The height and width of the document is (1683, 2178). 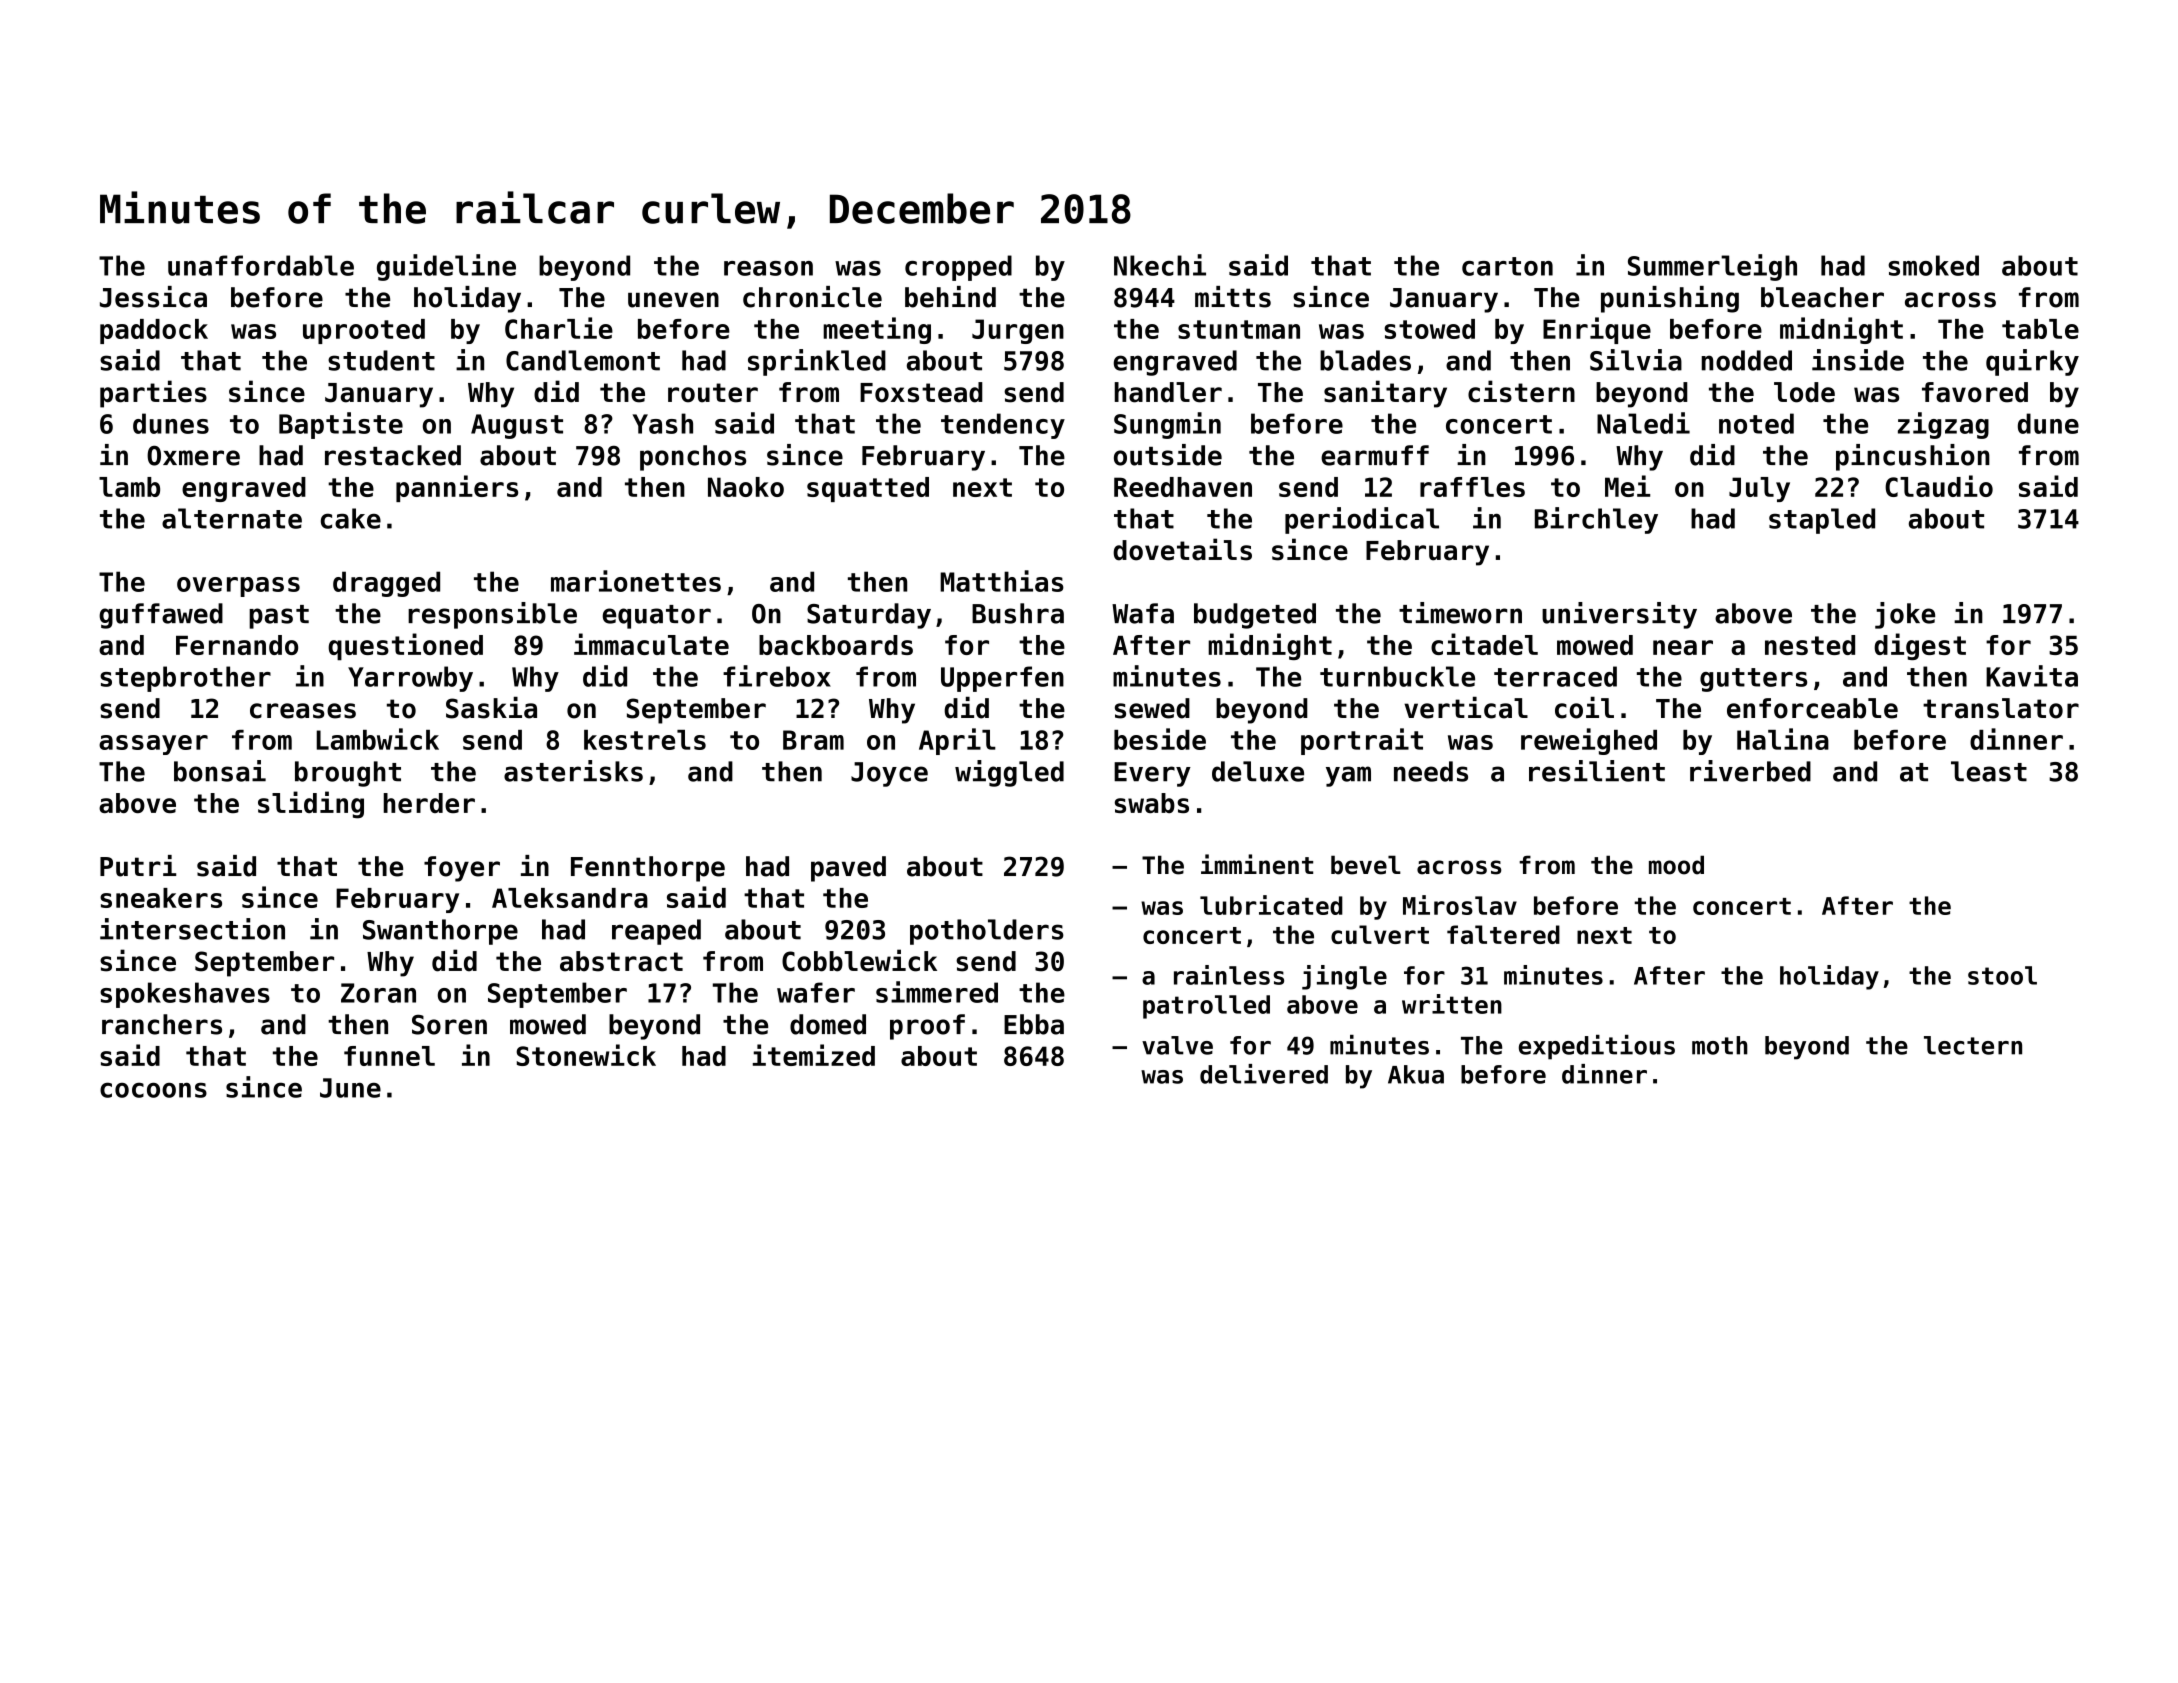 I want to click on budgeted, so click(x=1255, y=616).
